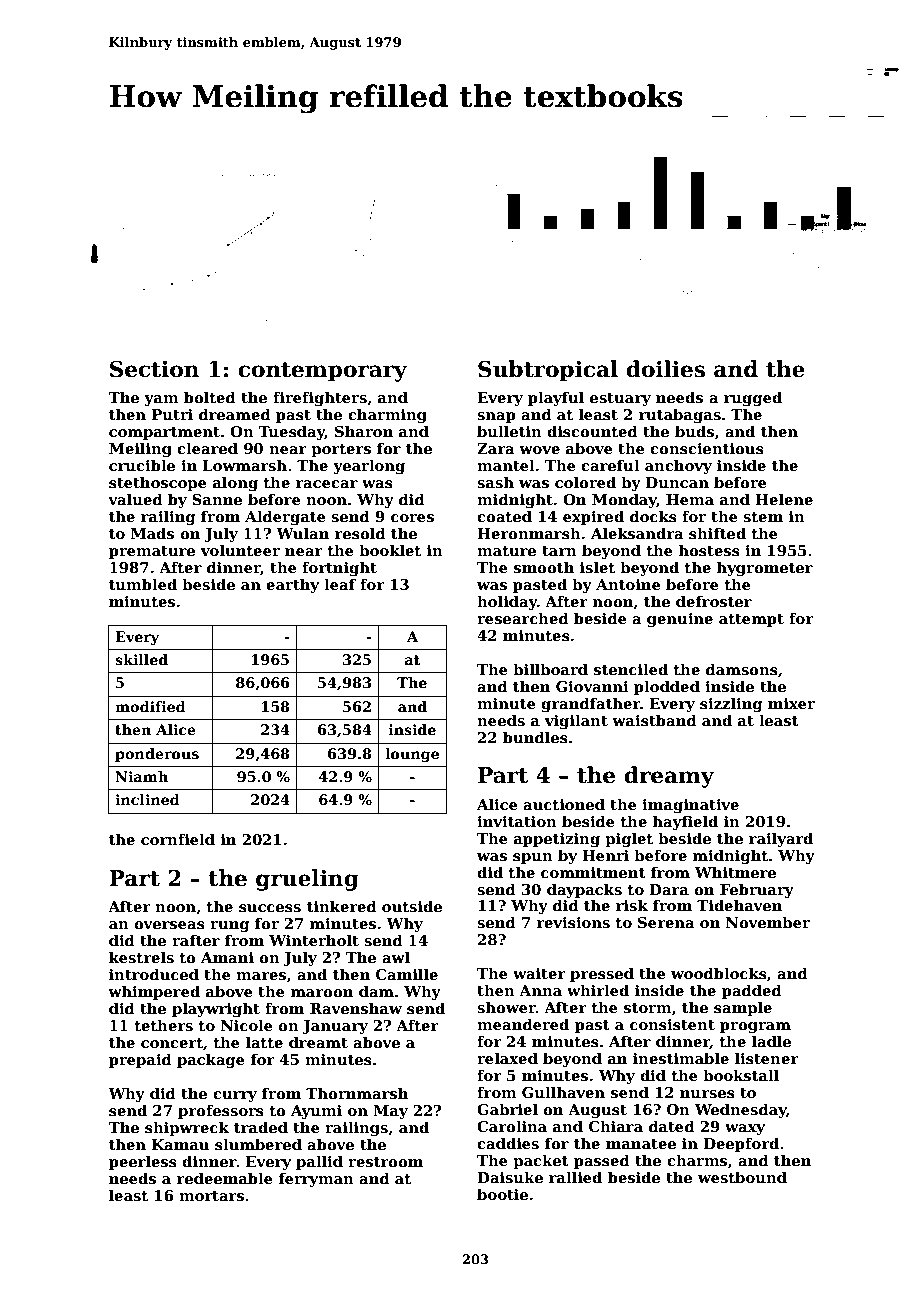  I want to click on Section, so click(154, 369).
